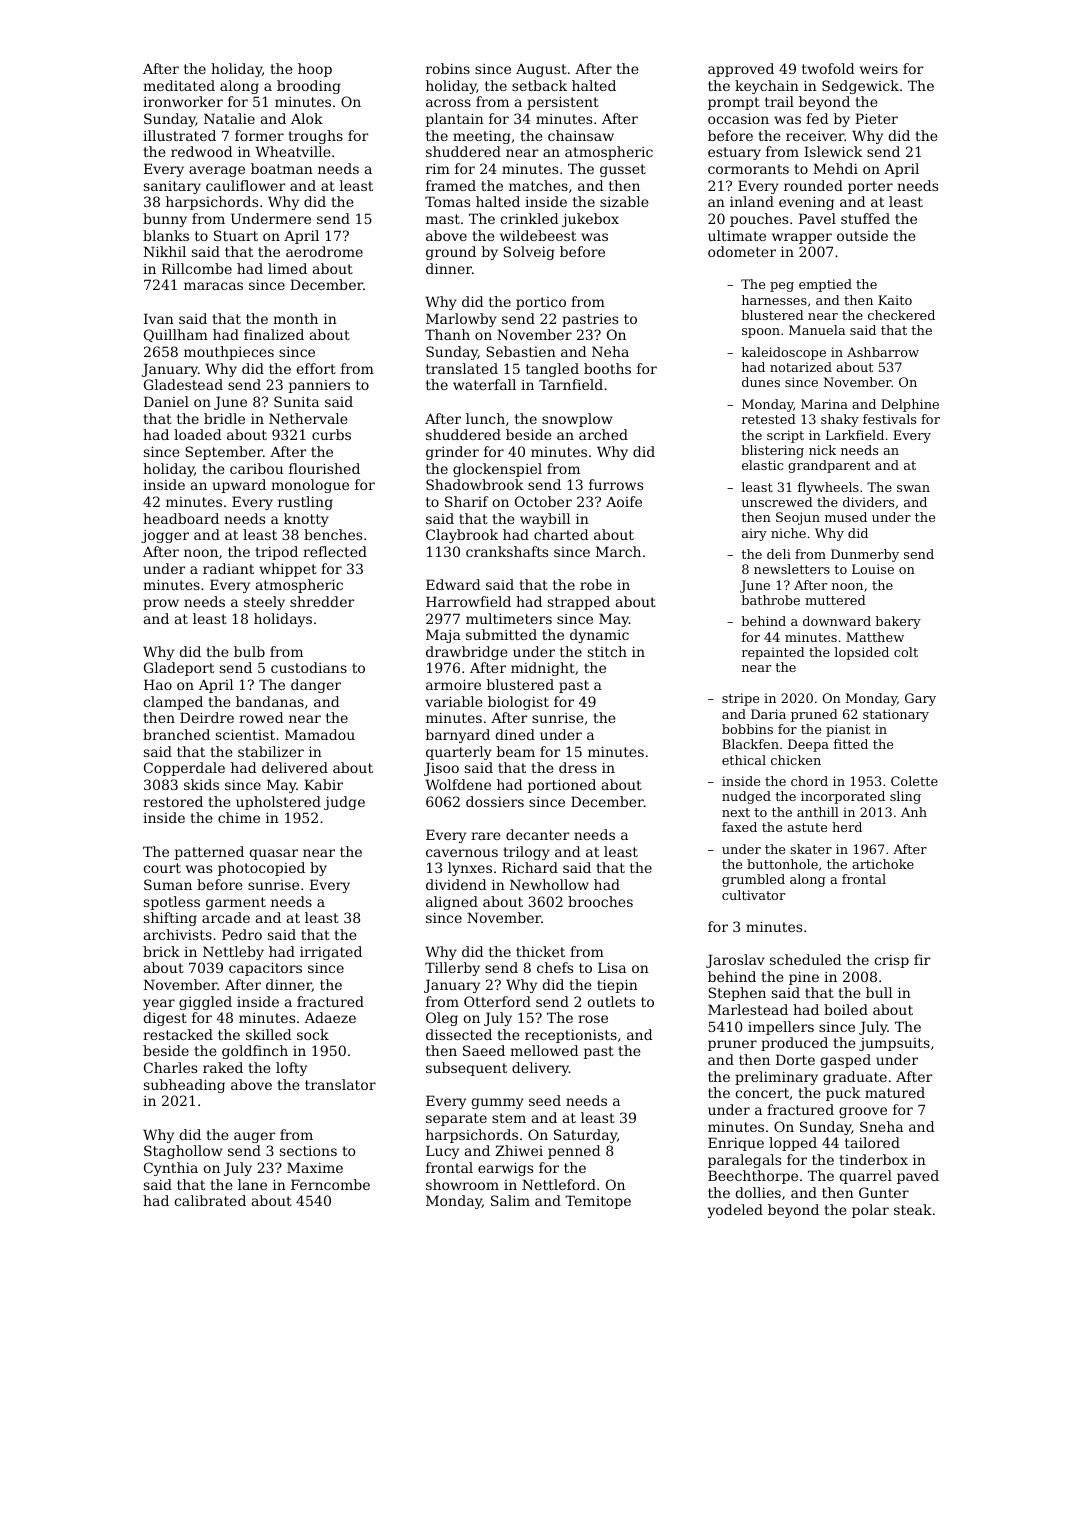  Describe the element at coordinates (183, 1152) in the document. I see `Staghollow` at that location.
